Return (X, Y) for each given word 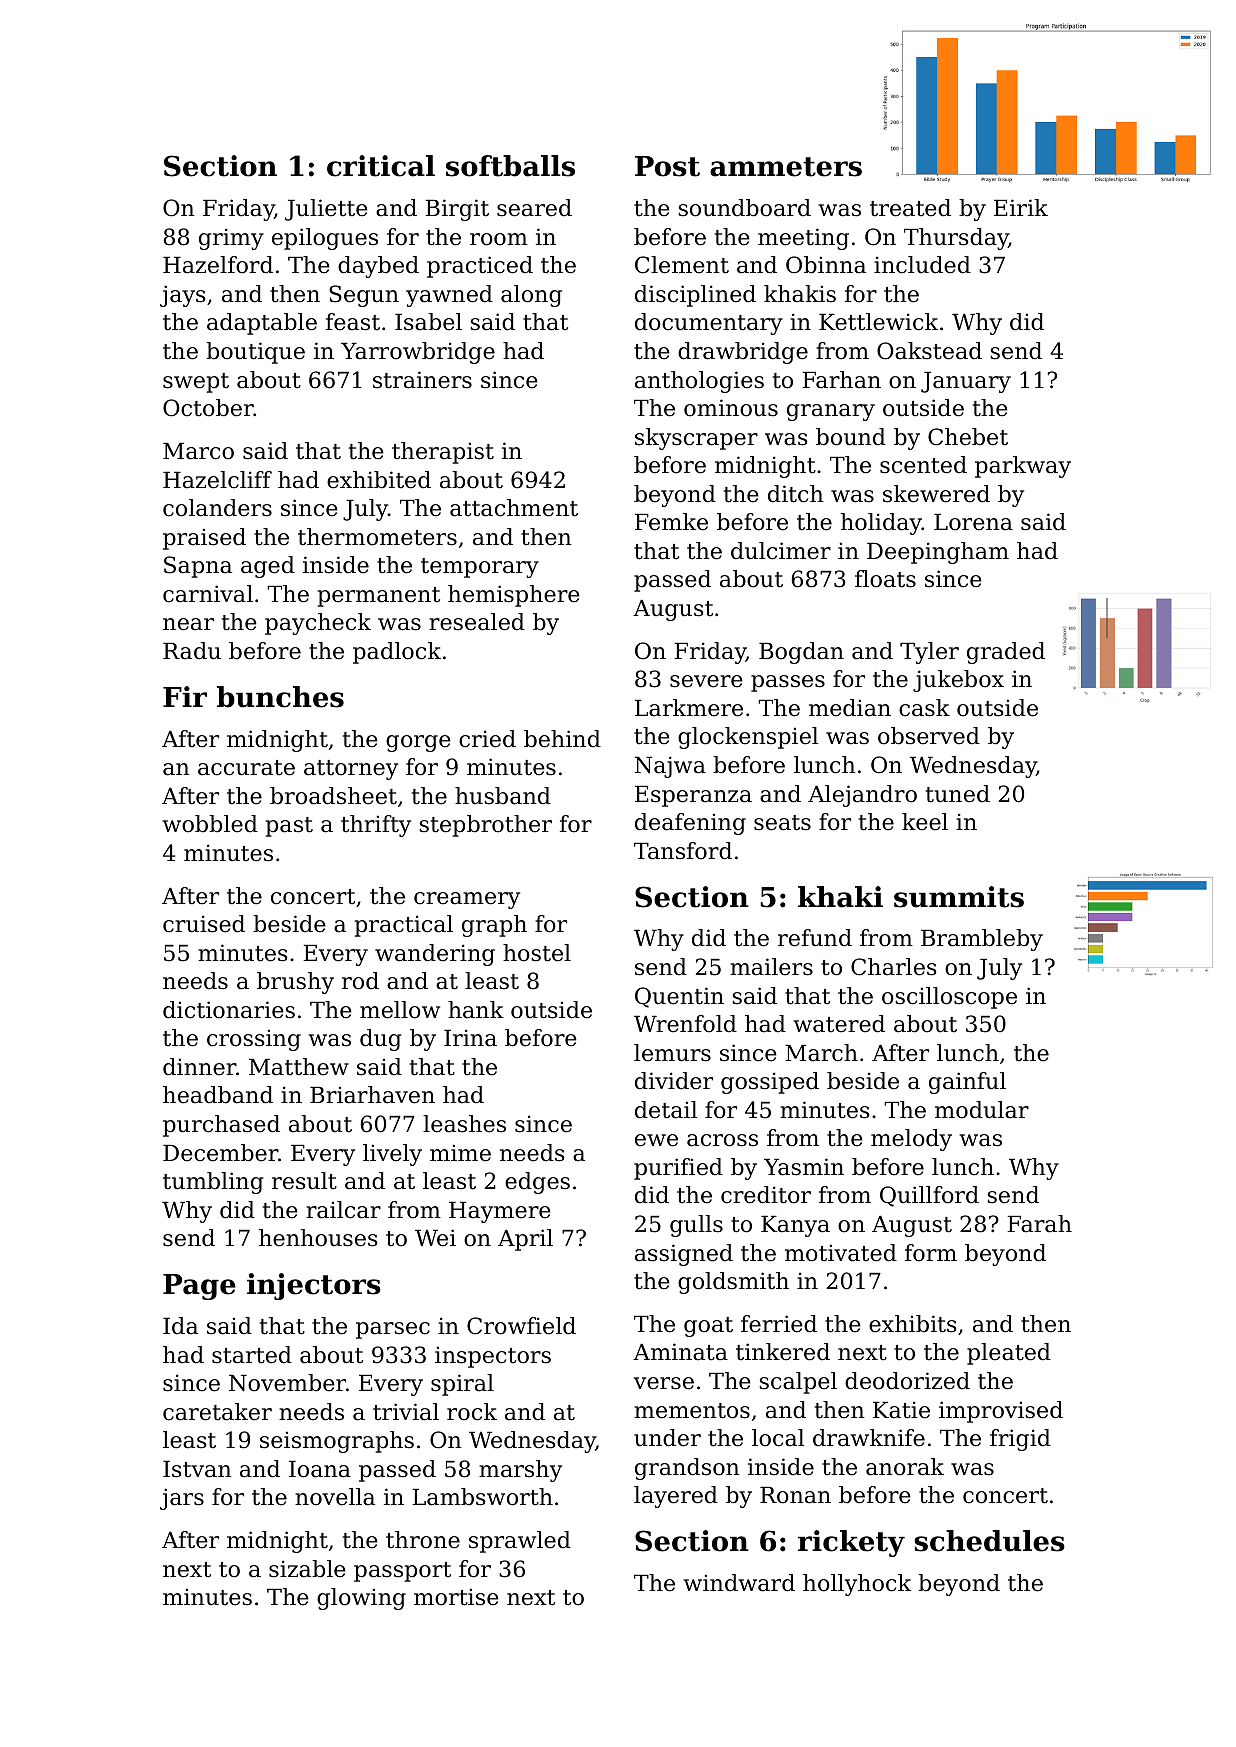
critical (381, 166)
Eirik (1021, 207)
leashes (464, 1124)
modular (982, 1110)
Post (667, 166)
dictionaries (229, 1010)
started (252, 1355)
